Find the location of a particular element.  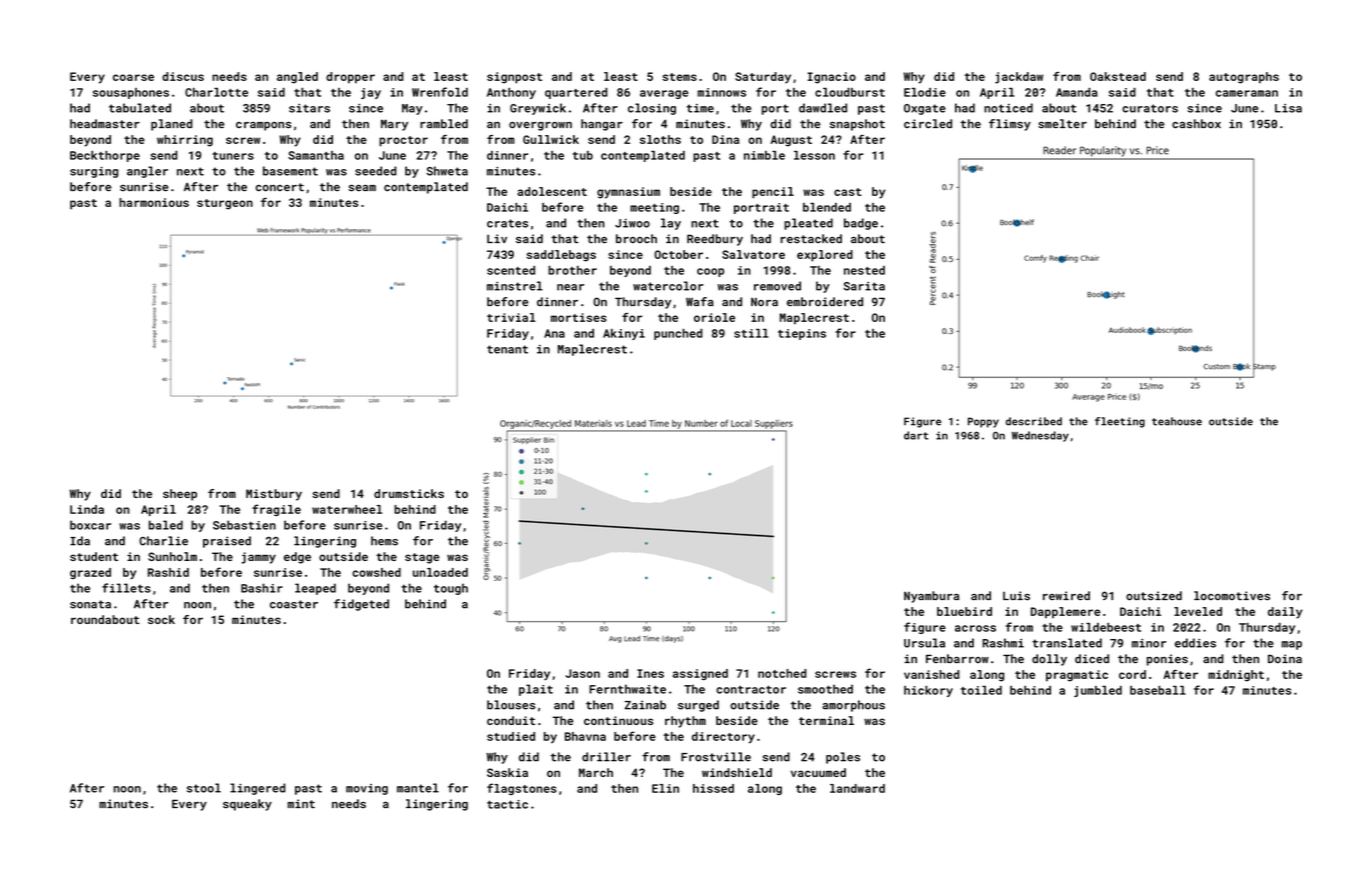

dart is located at coordinates (916, 435).
